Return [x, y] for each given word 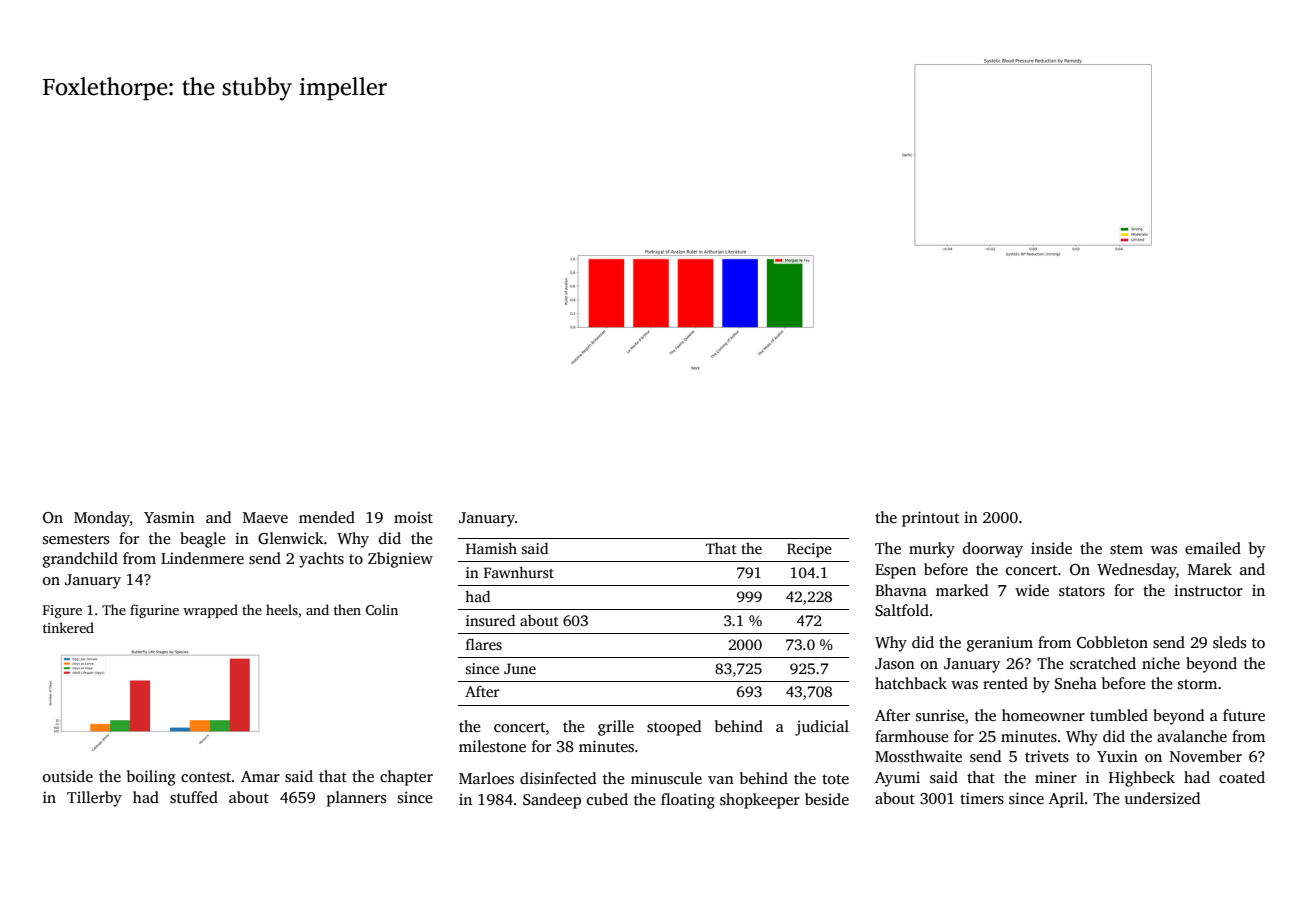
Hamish [491, 548]
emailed [1213, 548]
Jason [895, 664]
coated [1242, 777]
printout [931, 519]
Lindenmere [202, 558]
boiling [151, 778]
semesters [76, 539]
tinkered [68, 627]
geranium [1000, 644]
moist [413, 517]
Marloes [486, 778]
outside [68, 776]
